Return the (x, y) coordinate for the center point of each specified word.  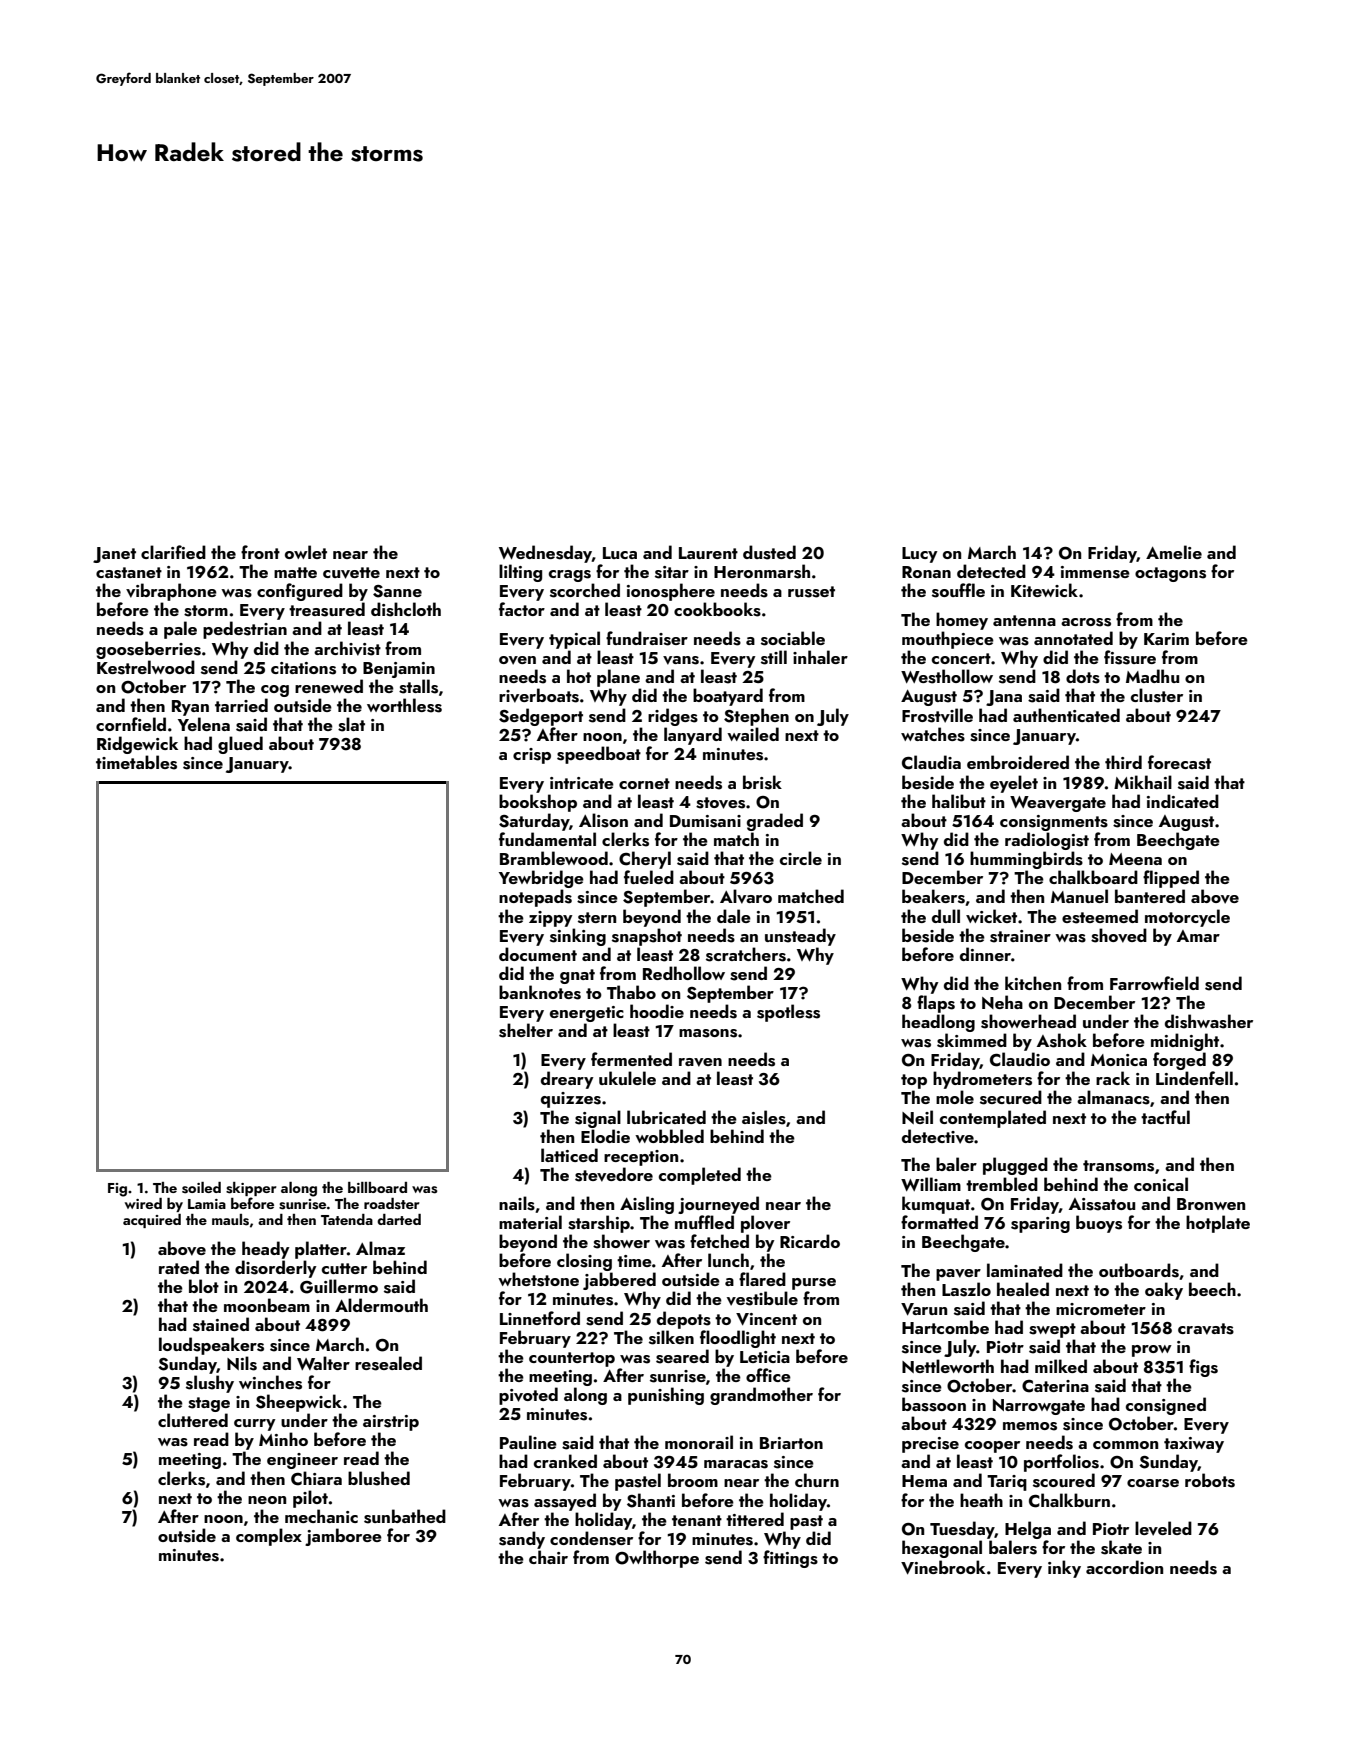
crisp (532, 756)
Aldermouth (381, 1305)
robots (1210, 1480)
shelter (526, 1030)
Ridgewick (137, 745)
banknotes (540, 992)
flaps (936, 1004)
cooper (992, 1447)
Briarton (791, 1443)
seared (682, 1356)
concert (961, 658)
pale (180, 630)
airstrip (391, 1423)
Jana (1004, 698)
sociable (793, 638)
